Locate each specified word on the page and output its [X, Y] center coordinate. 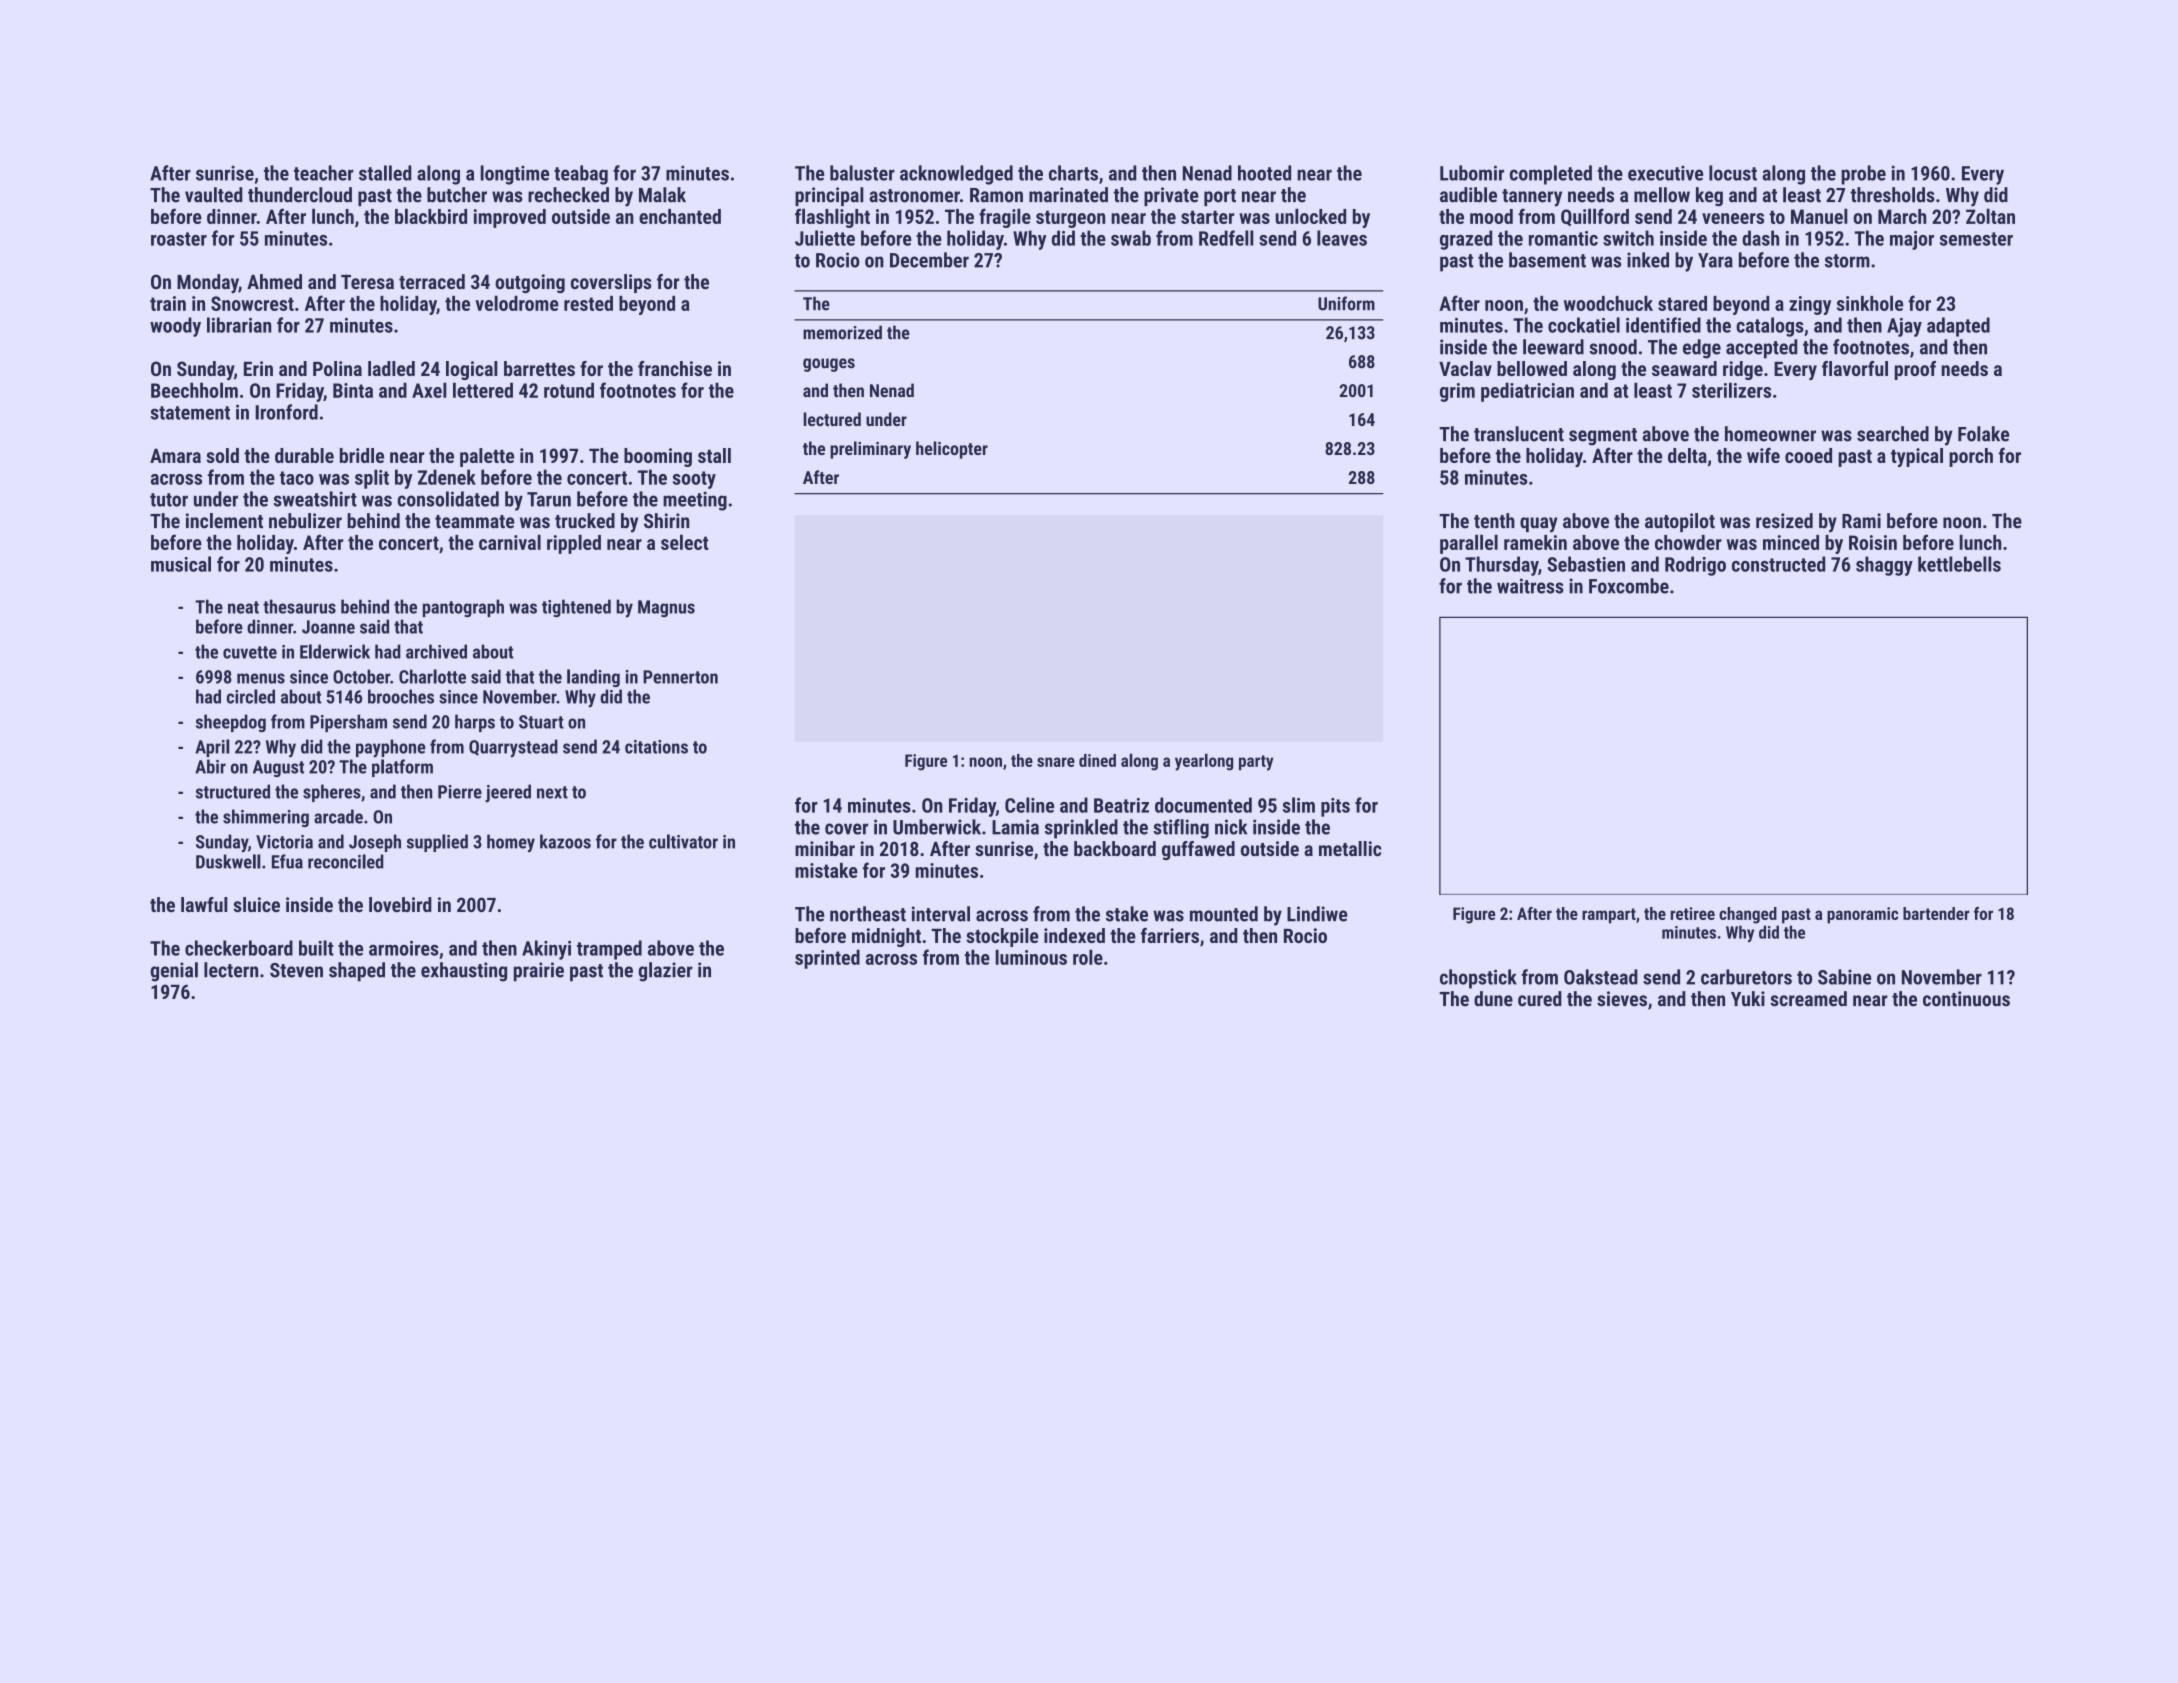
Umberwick [937, 827]
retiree [1693, 913]
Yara [1715, 260]
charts [1073, 173]
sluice [256, 904]
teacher [324, 173]
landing [593, 678]
